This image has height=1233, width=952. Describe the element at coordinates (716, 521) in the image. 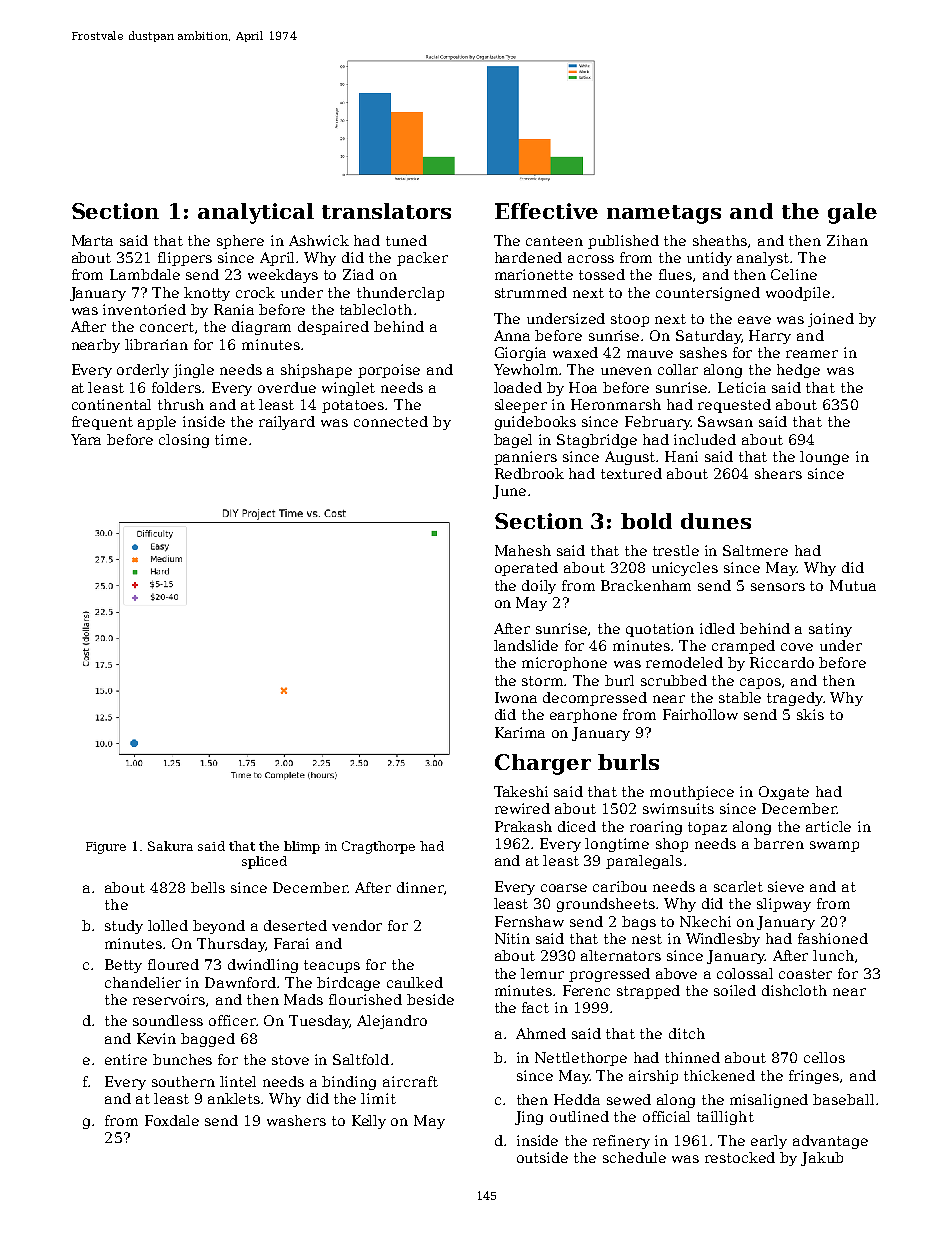

I see `dunes` at that location.
